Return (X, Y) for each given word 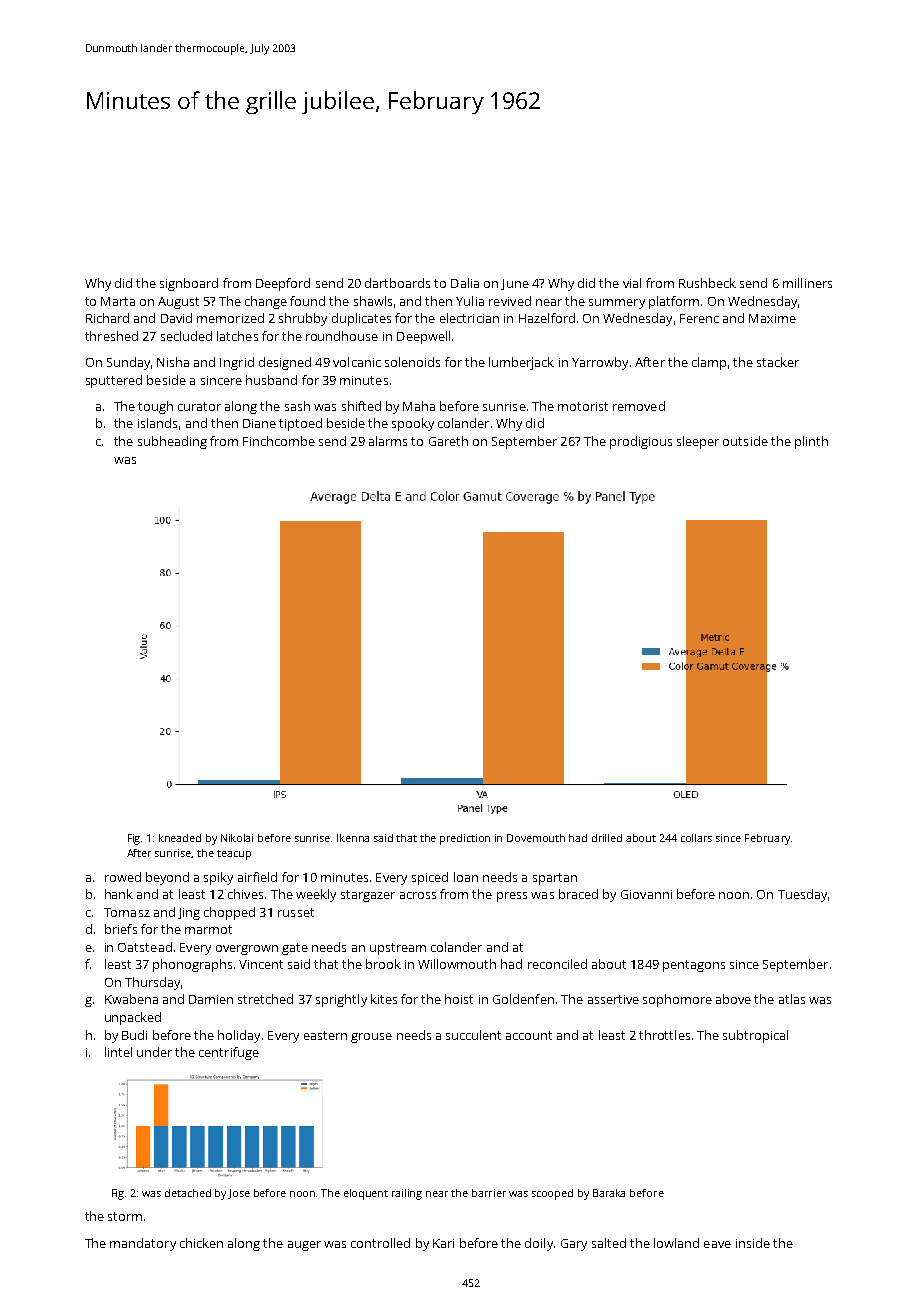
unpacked (133, 1018)
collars (696, 838)
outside (745, 441)
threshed (111, 336)
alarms (388, 441)
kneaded (180, 838)
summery (617, 304)
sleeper (698, 442)
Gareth (448, 441)
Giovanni (646, 894)
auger (304, 1246)
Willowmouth (457, 964)
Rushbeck (707, 283)
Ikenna (353, 838)
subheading (172, 442)
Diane (259, 423)
